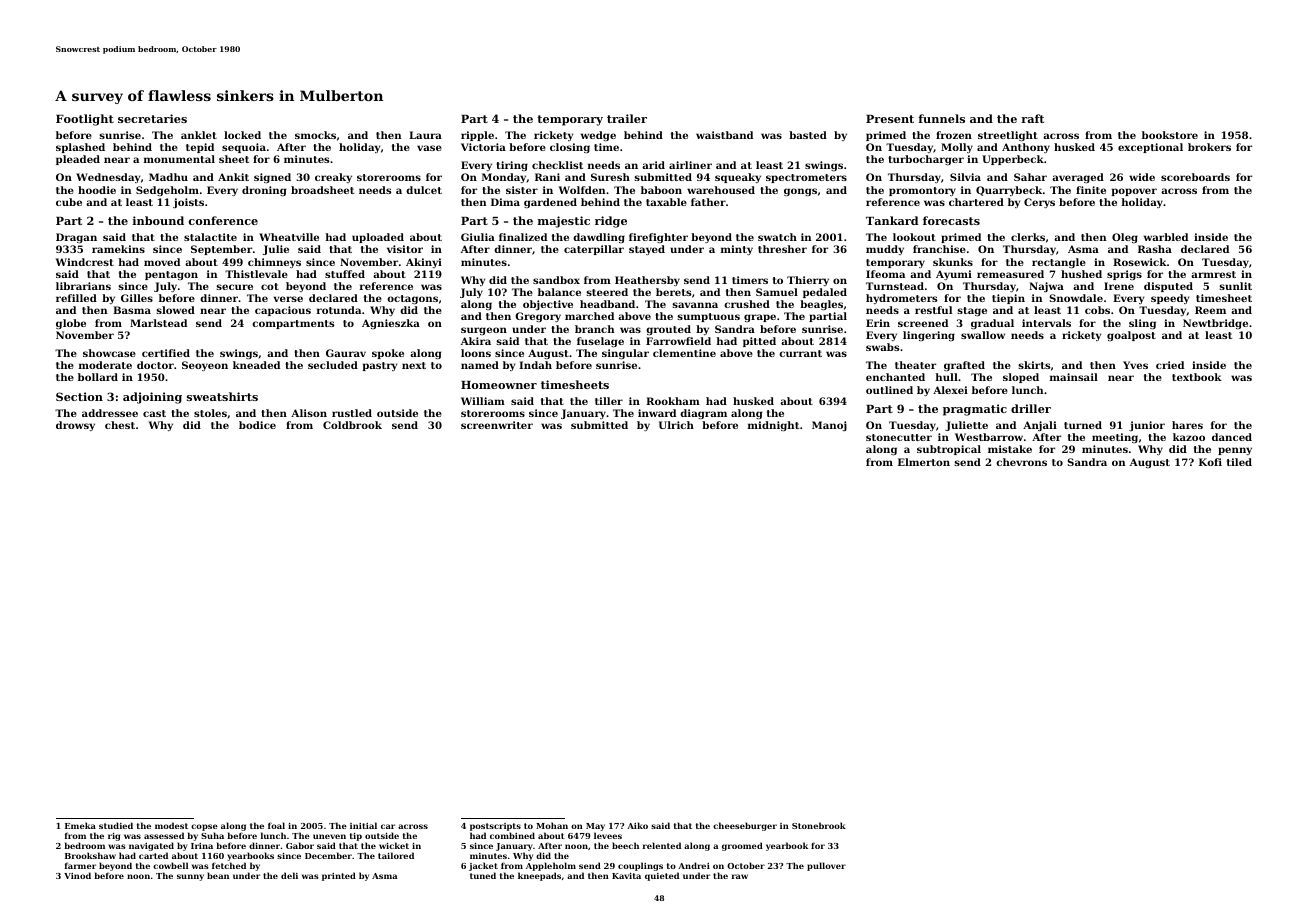 The width and height of the page is (1308, 924). What do you see at coordinates (1059, 263) in the page?
I see `rectangle` at bounding box center [1059, 263].
